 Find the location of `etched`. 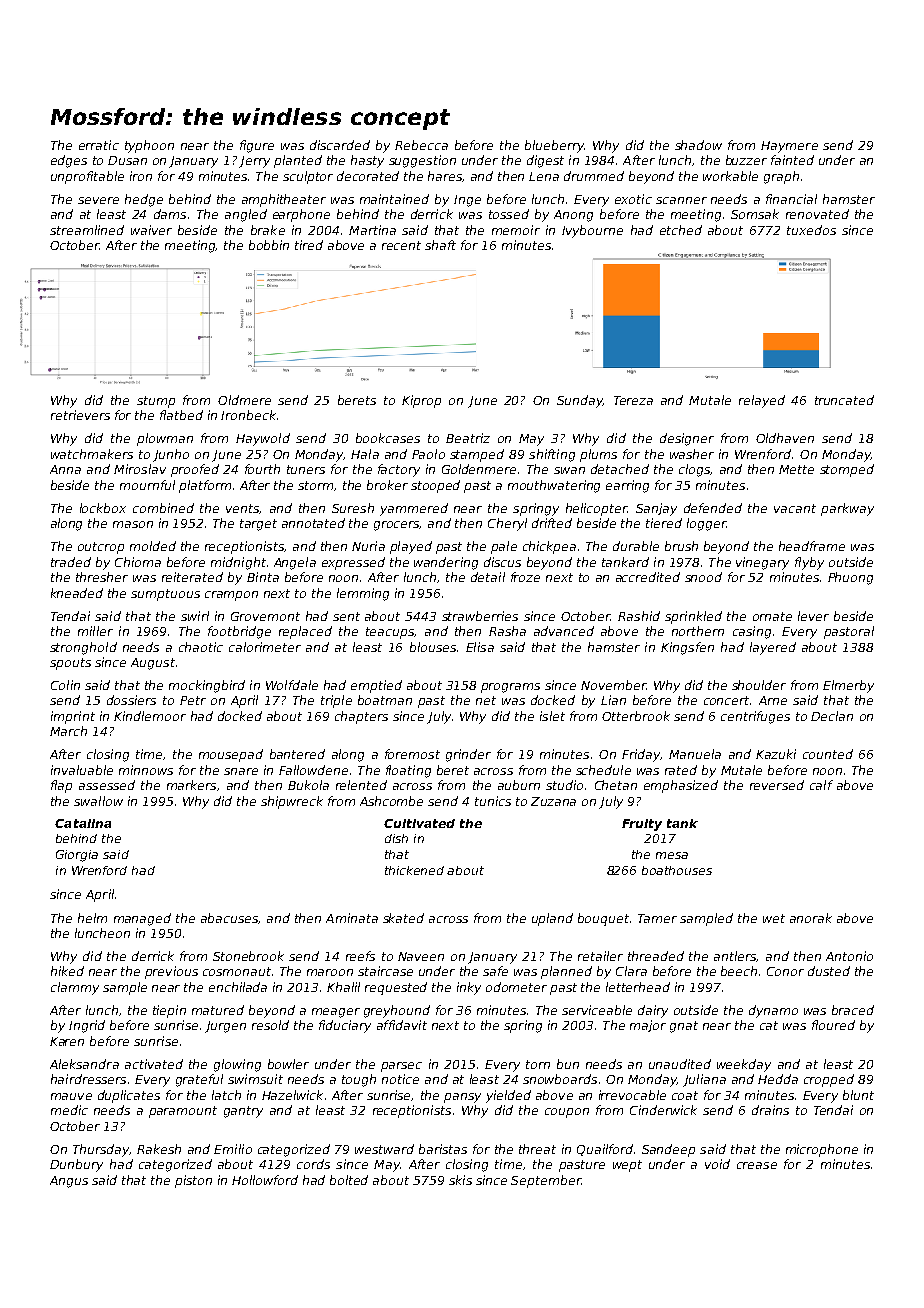

etched is located at coordinates (681, 230).
